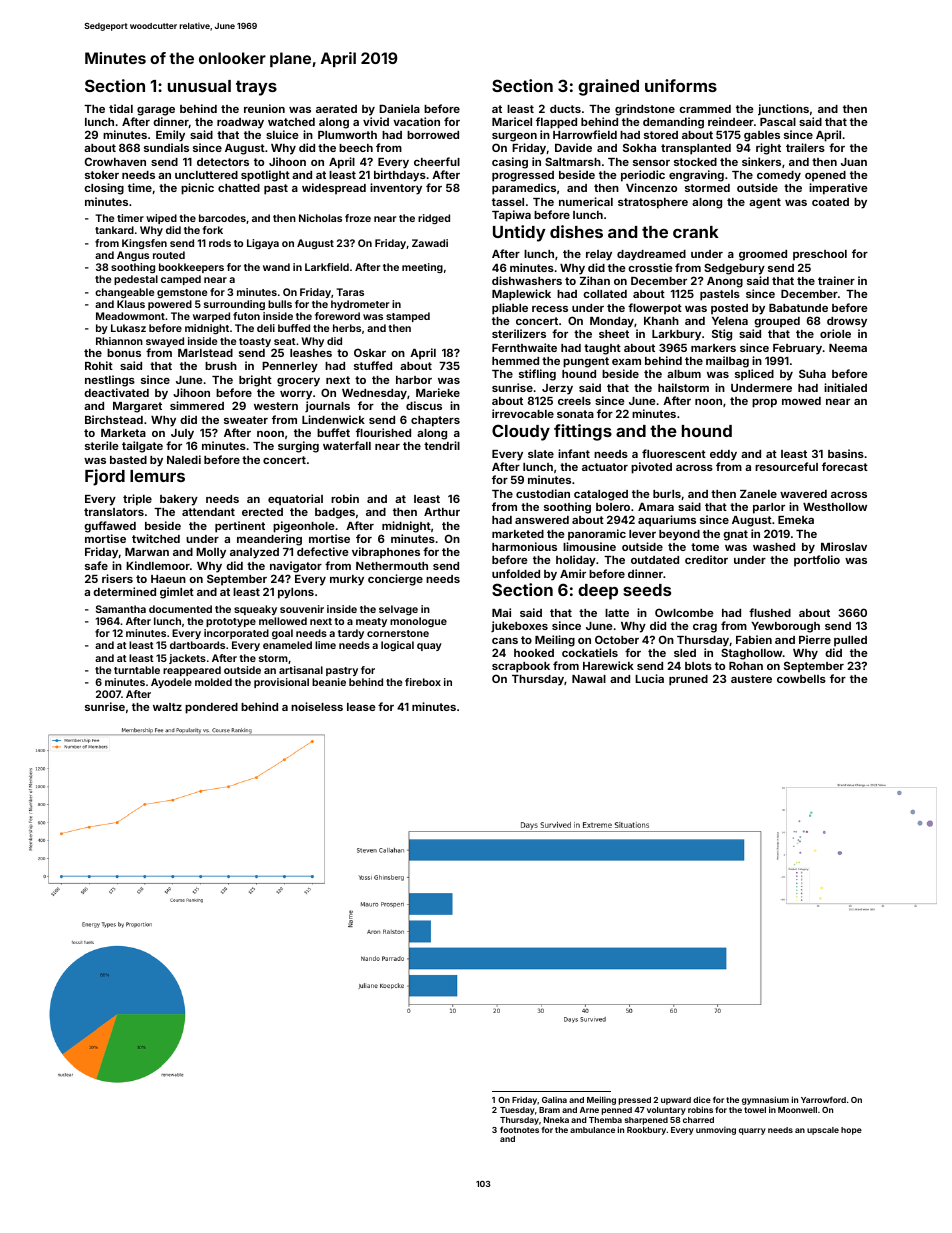 Image resolution: width=952 pixels, height=1233 pixels. Describe the element at coordinates (519, 1129) in the screenshot. I see `footnotes` at that location.
